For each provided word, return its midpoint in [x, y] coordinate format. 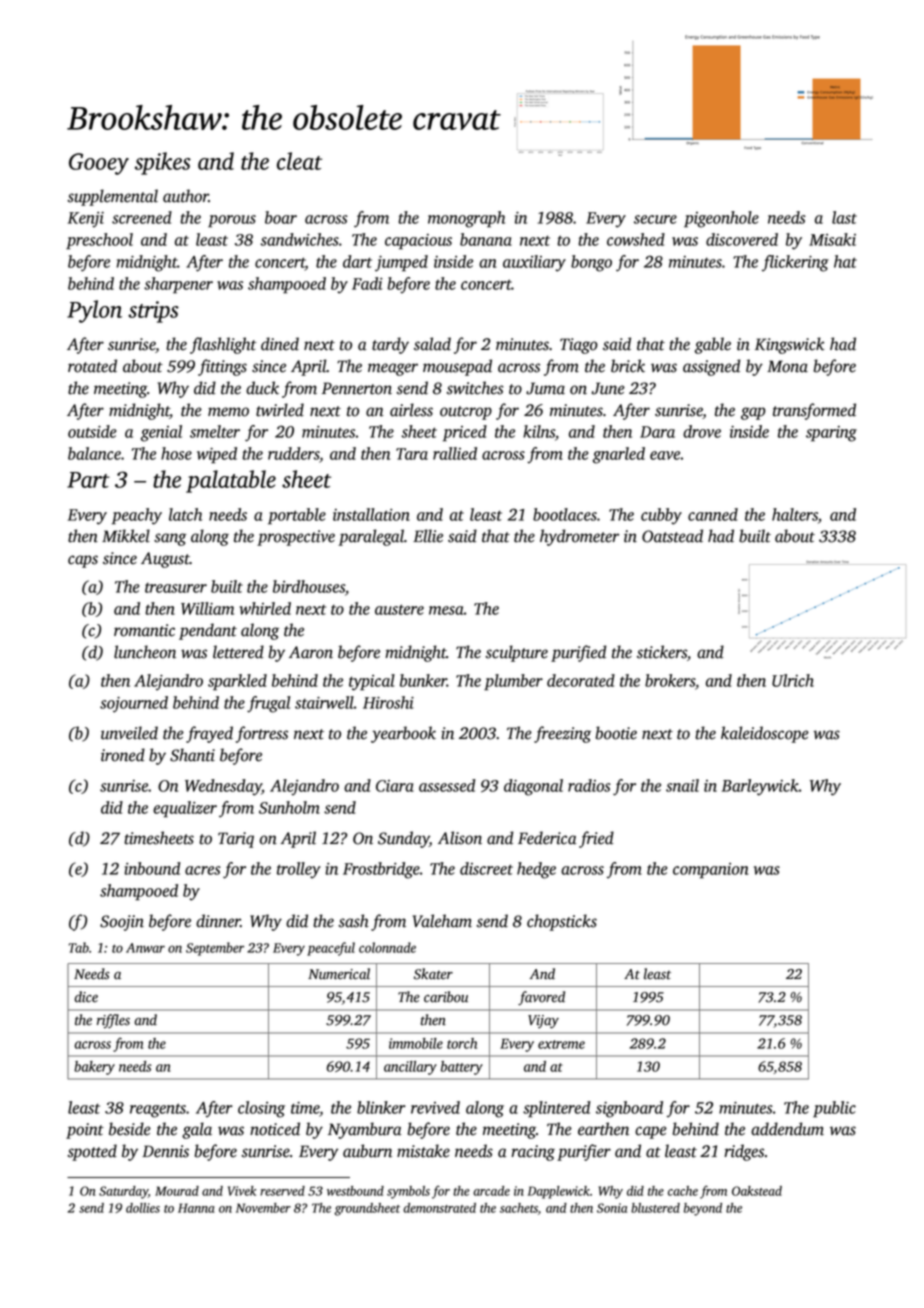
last [844, 217]
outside [92, 431]
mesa [446, 610]
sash [353, 921]
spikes [163, 163]
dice [86, 997]
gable [713, 345]
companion [710, 871]
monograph [466, 219]
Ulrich [793, 680]
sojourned [134, 704]
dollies [143, 1208]
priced [465, 433]
